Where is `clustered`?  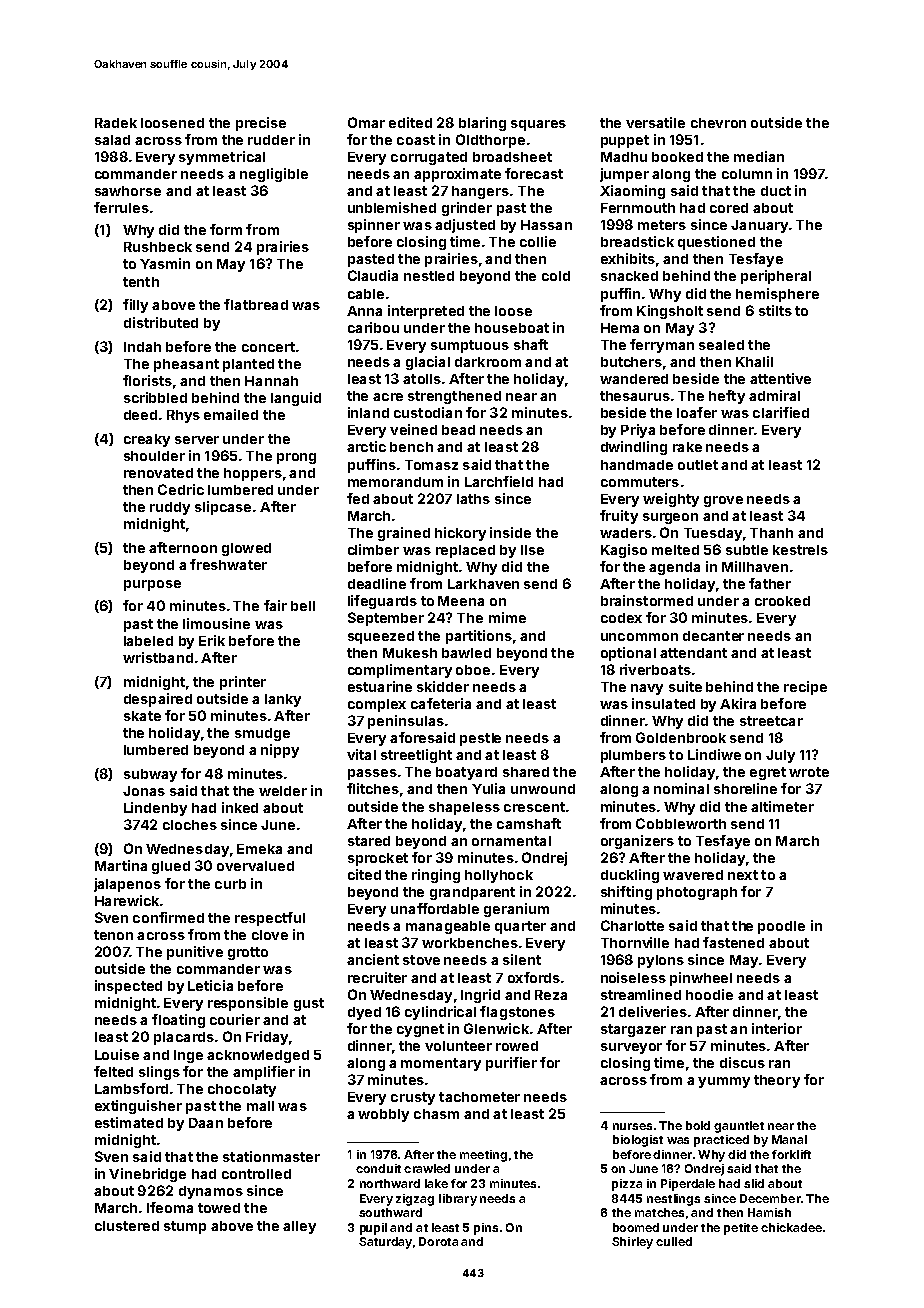 clustered is located at coordinates (127, 1226).
